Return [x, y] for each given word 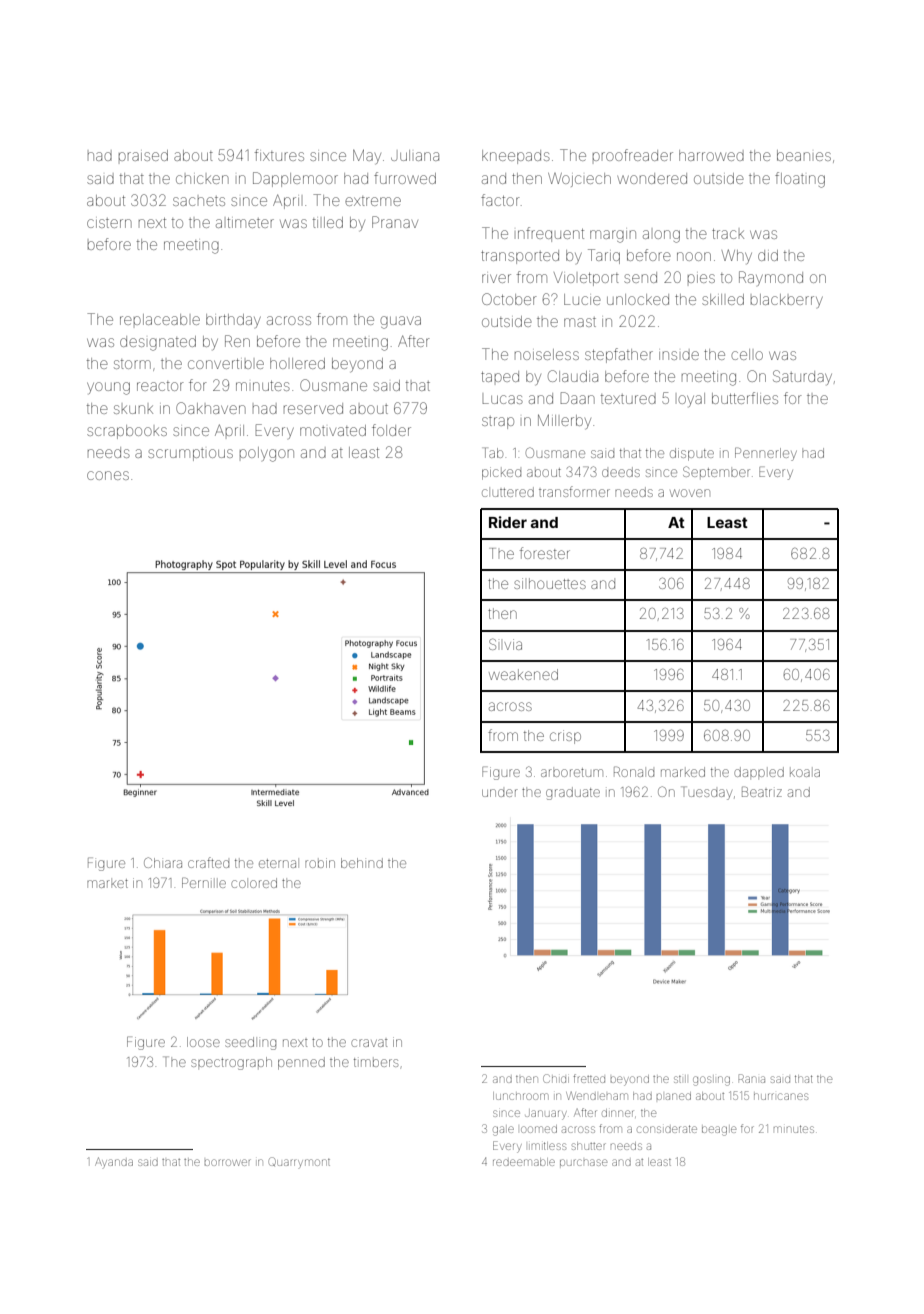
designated [158, 343]
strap [498, 422]
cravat [369, 1043]
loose [203, 1042]
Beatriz [762, 791]
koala [805, 773]
